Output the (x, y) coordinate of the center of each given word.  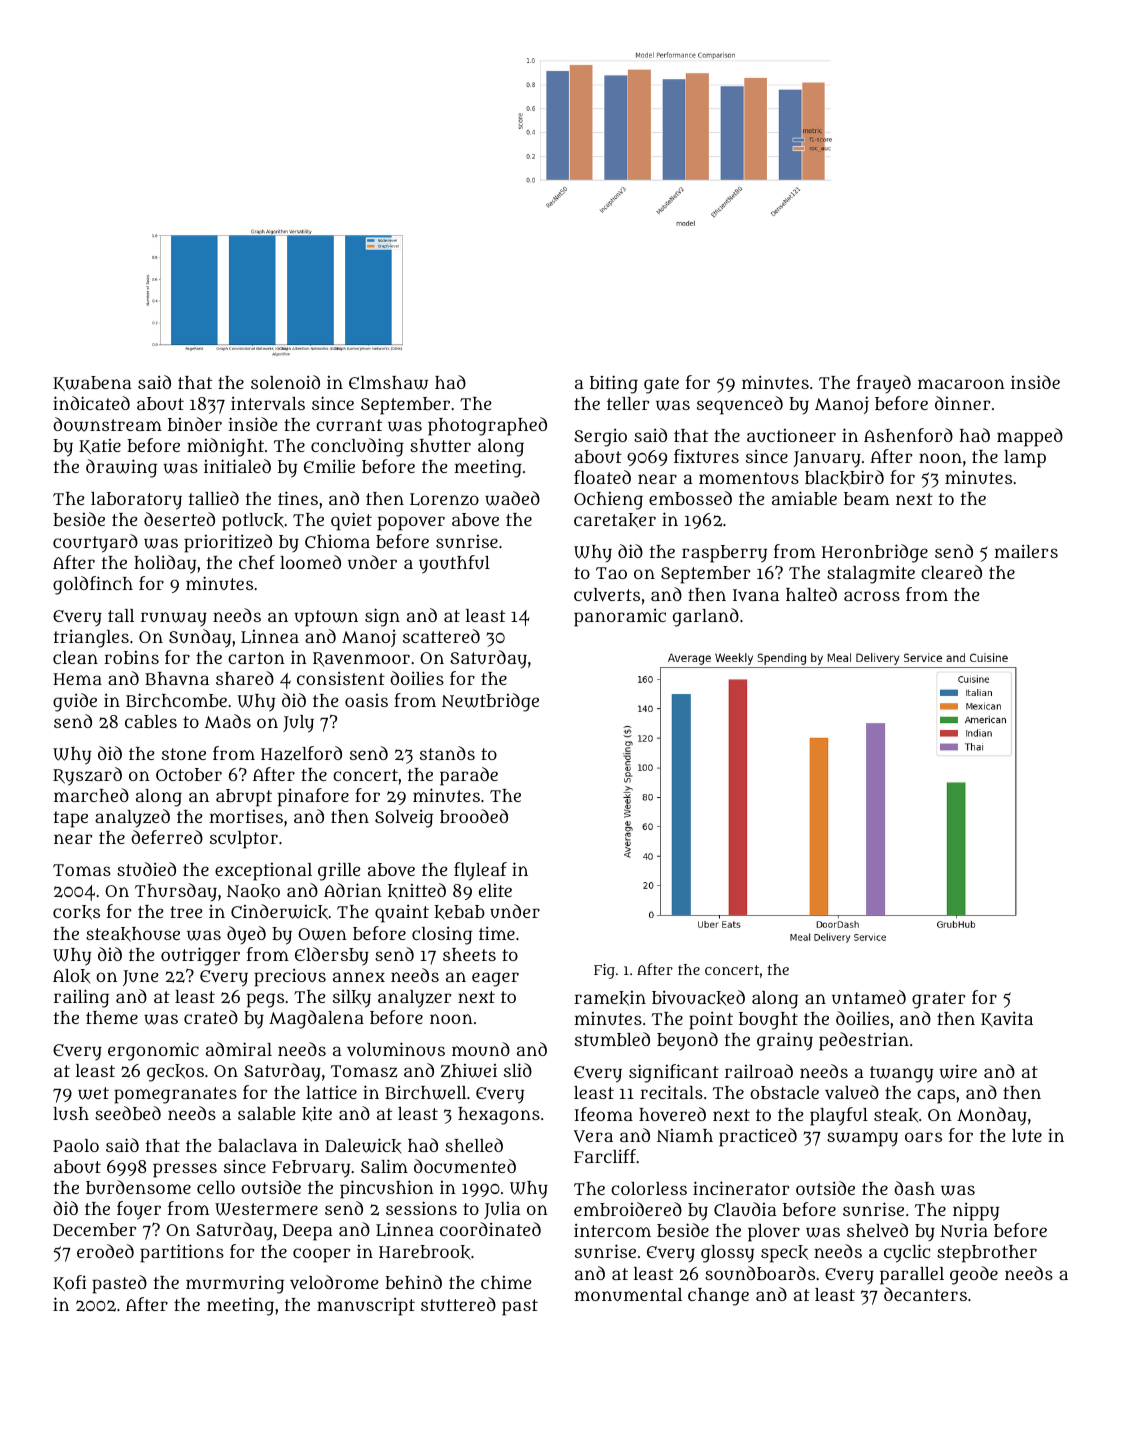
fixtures (706, 456)
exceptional (263, 872)
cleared (951, 572)
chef (257, 562)
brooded (474, 816)
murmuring (235, 1284)
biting (614, 384)
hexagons (499, 1116)
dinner (962, 403)
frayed (884, 384)
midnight (225, 447)
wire (958, 1071)
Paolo (76, 1145)
